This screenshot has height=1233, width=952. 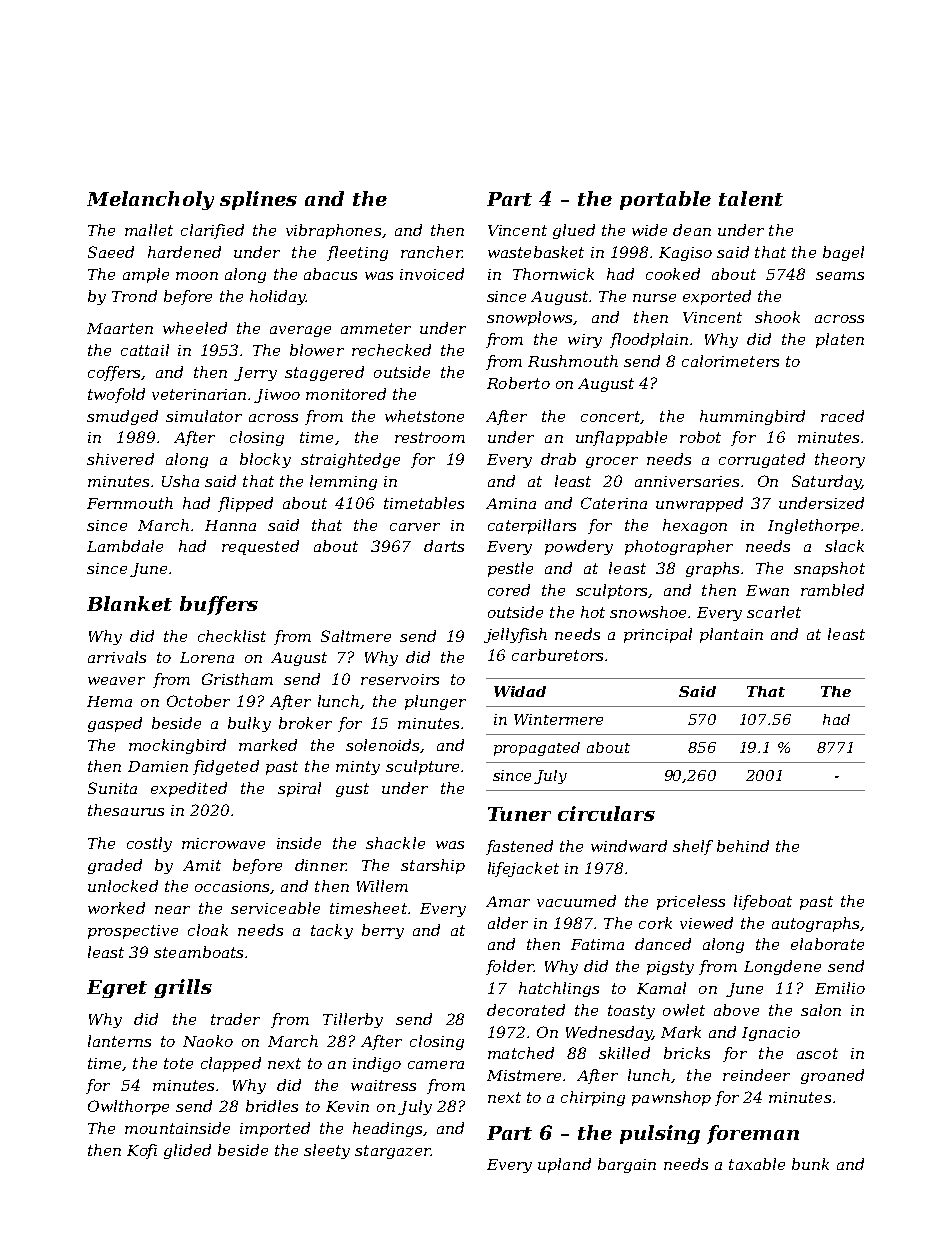 What do you see at coordinates (299, 789) in the screenshot?
I see `spiral` at bounding box center [299, 789].
